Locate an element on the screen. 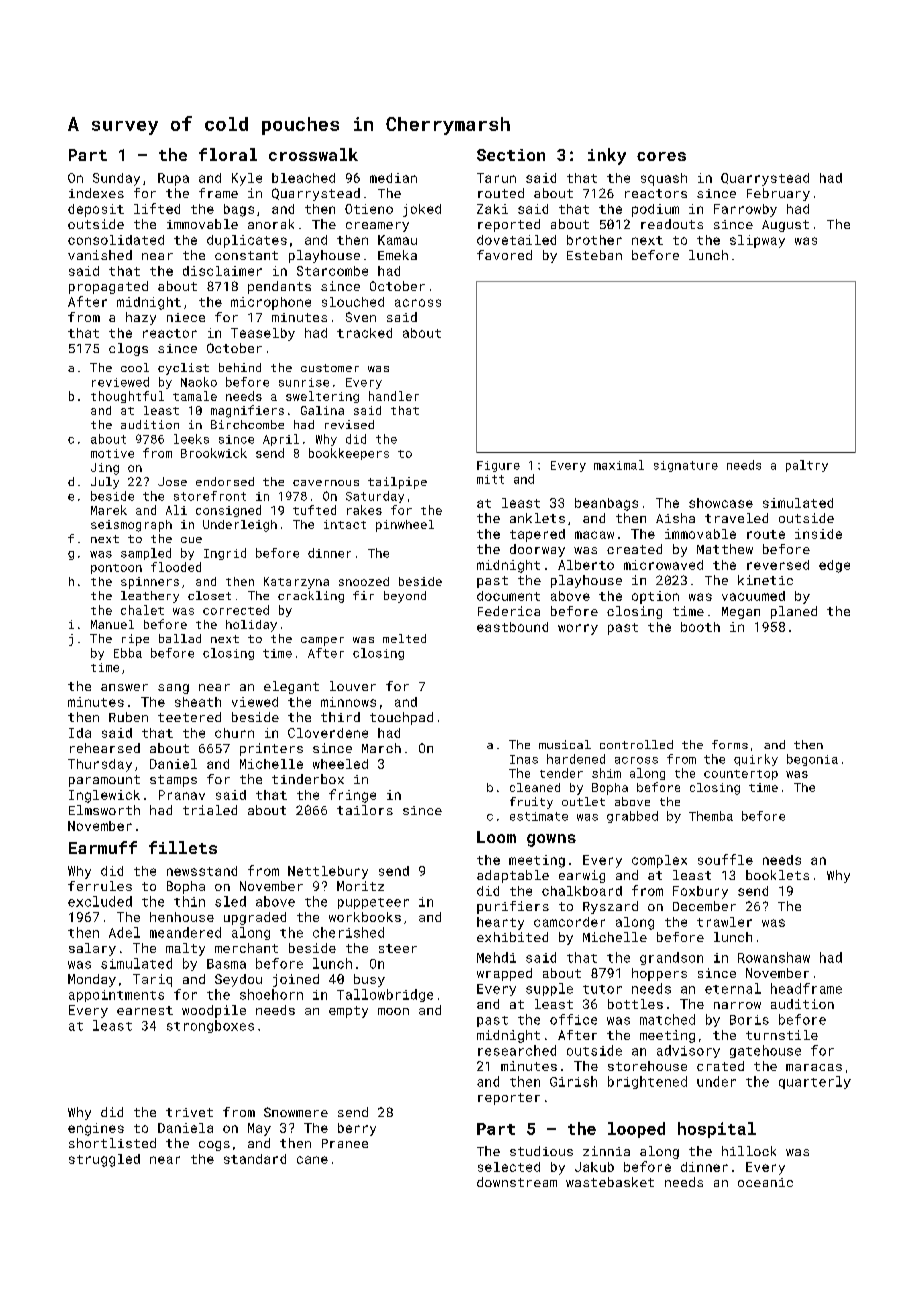  creamery is located at coordinates (377, 227).
